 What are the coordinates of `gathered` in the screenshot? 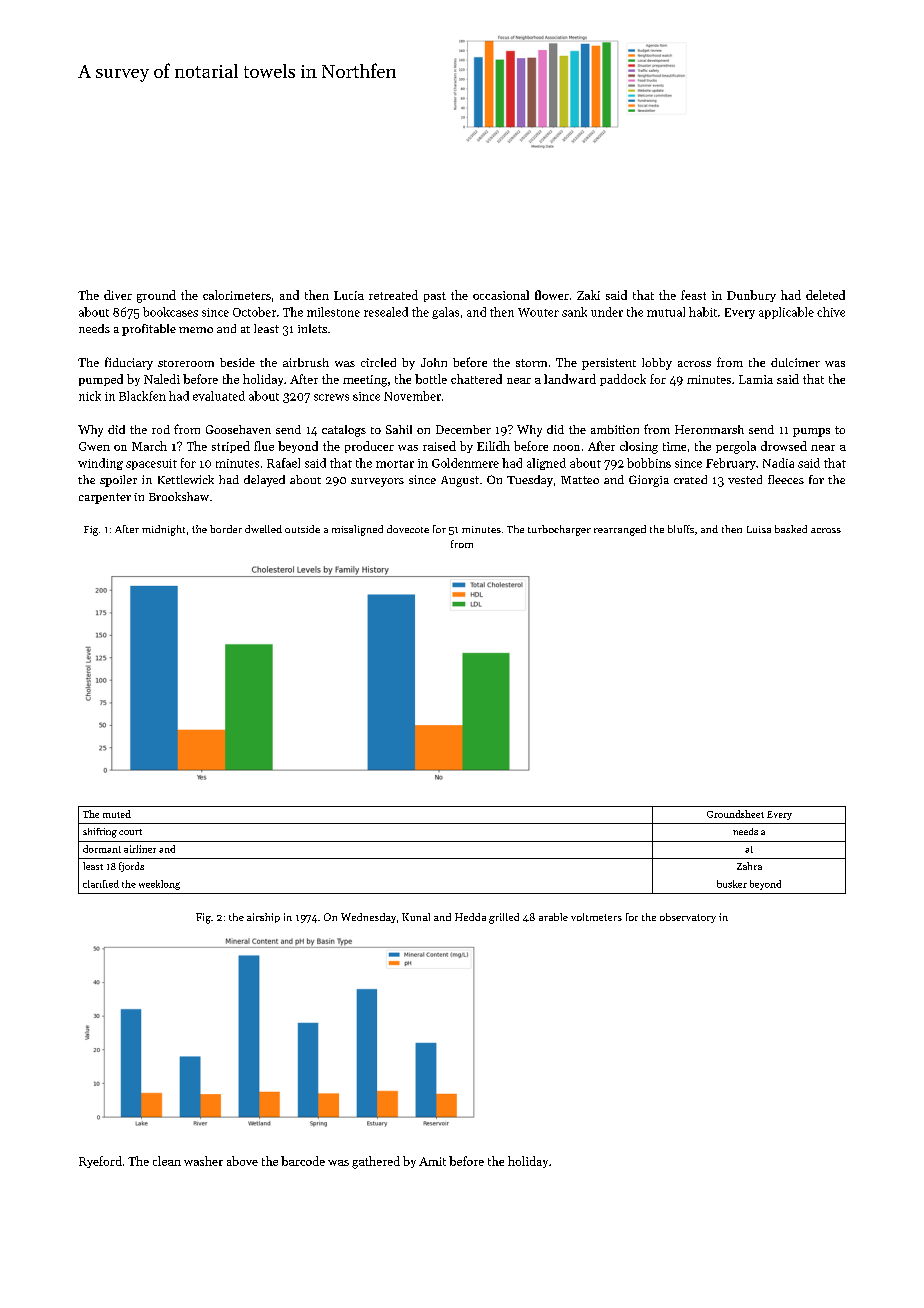 It's located at (376, 1162).
